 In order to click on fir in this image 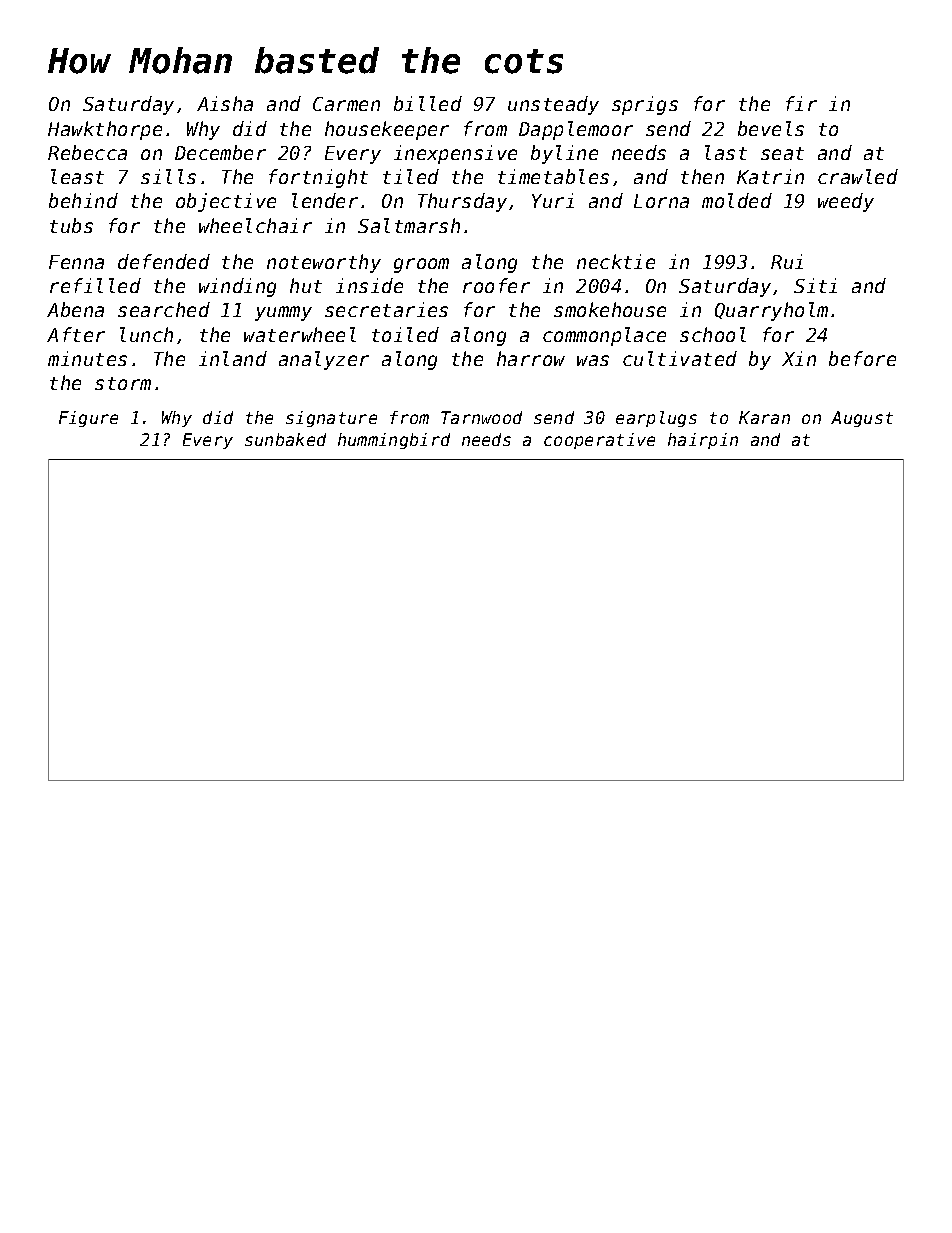, I will do `click(801, 103)`.
